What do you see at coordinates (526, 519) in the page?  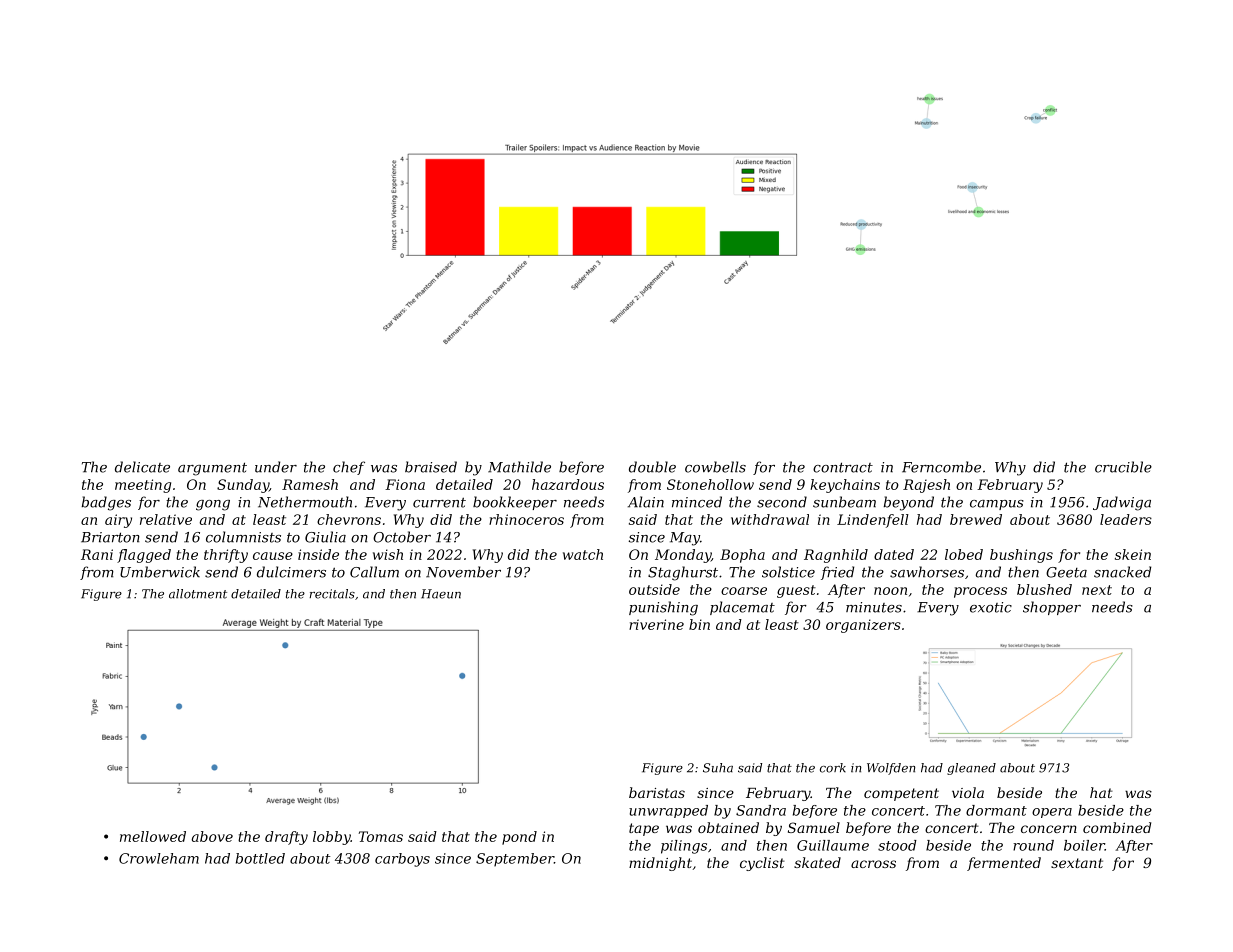 I see `rhinoceros` at bounding box center [526, 519].
